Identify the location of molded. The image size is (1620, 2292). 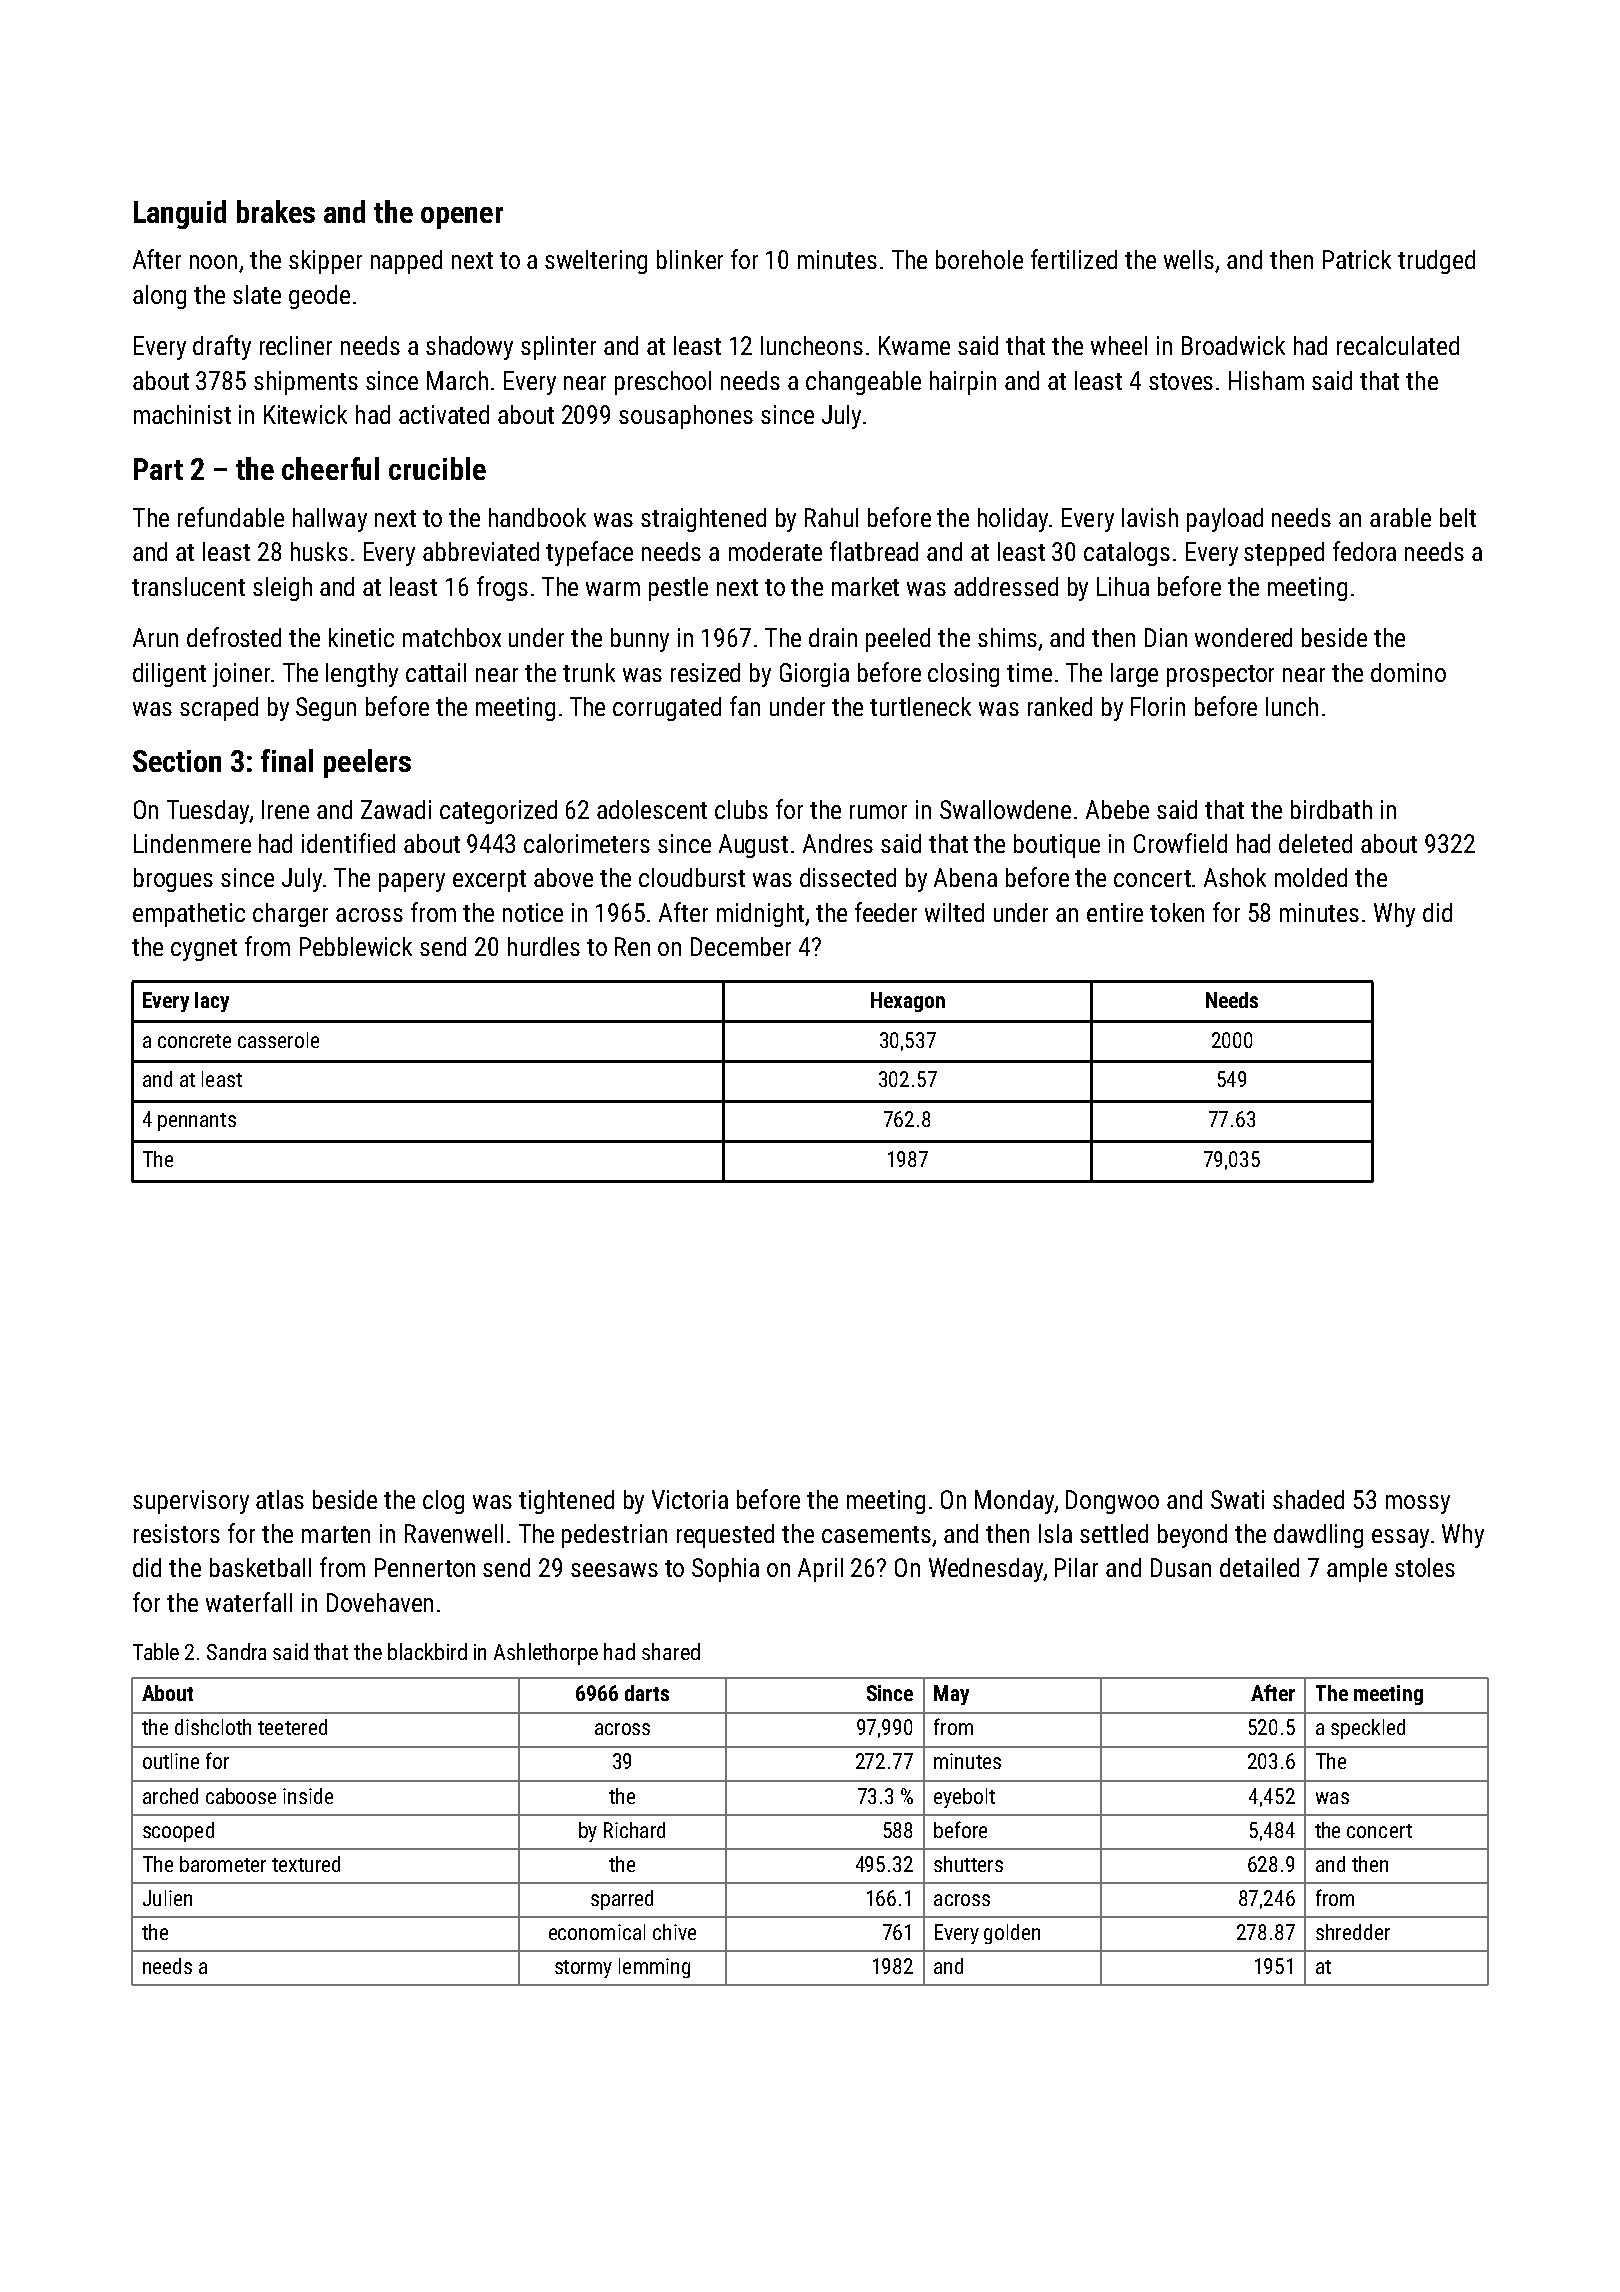
(1311, 877).
